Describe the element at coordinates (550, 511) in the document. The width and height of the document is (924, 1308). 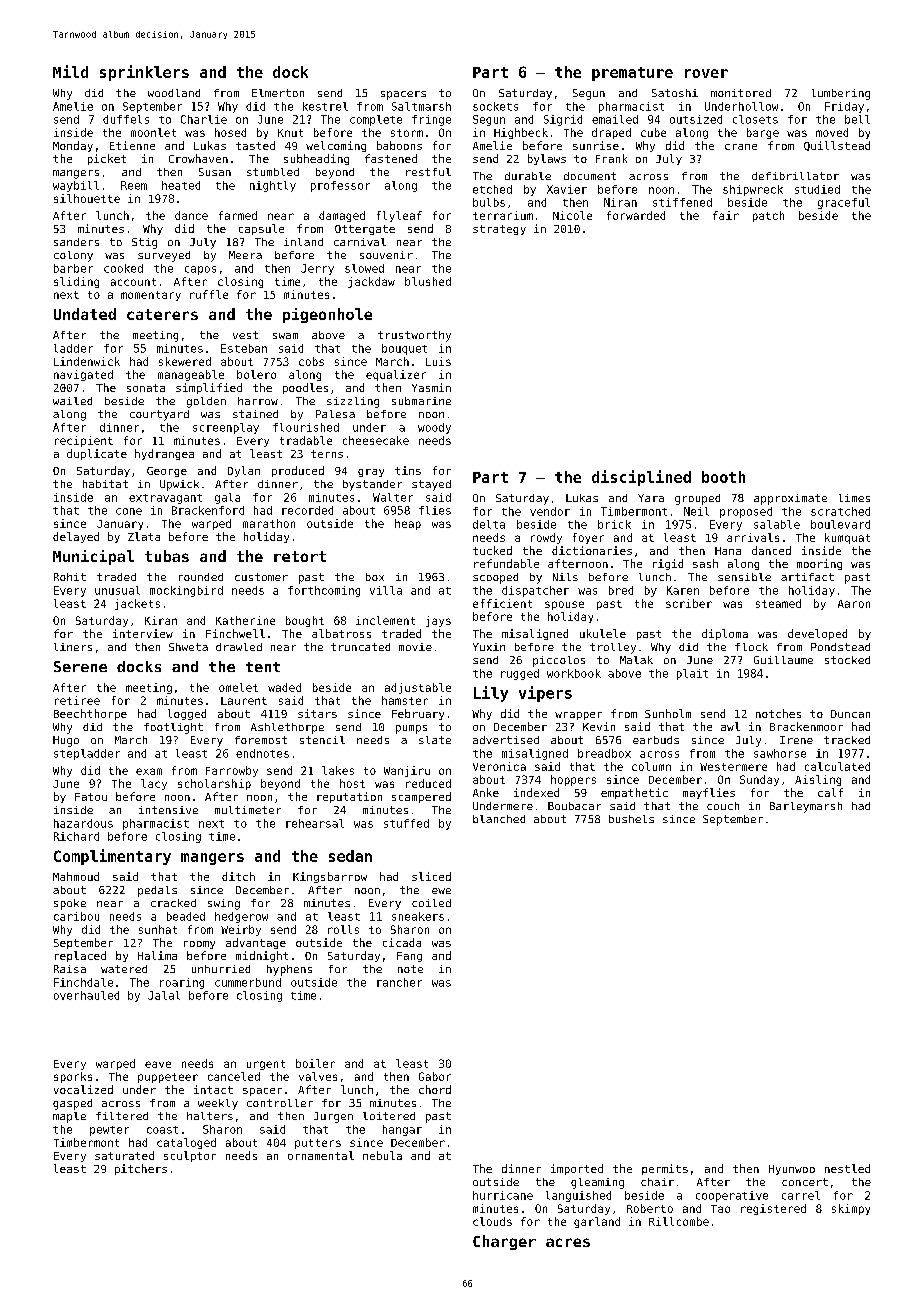
I see `vendor` at that location.
